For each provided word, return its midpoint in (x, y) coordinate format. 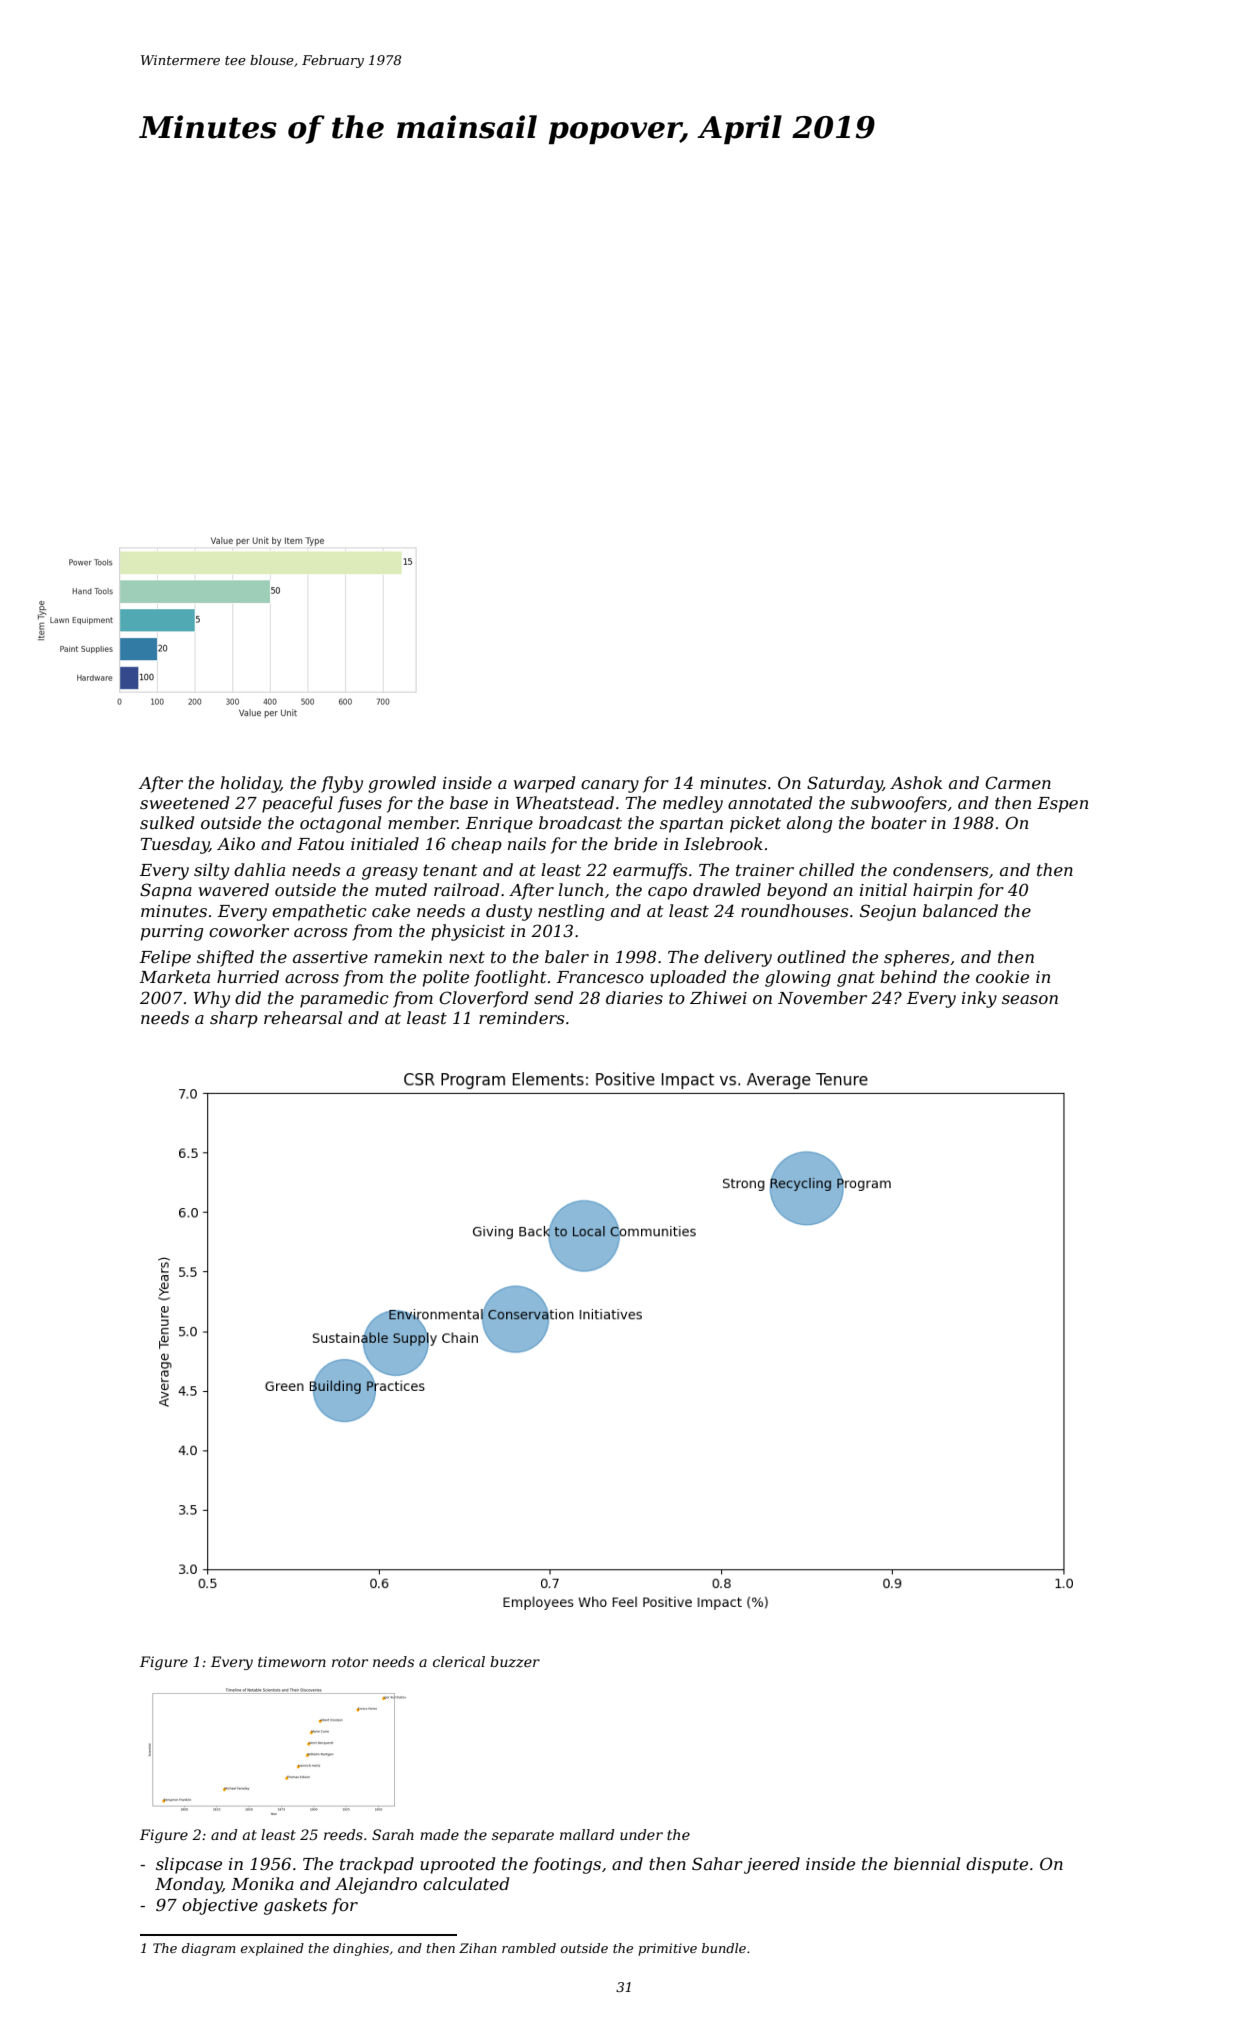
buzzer (515, 1662)
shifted (225, 958)
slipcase (189, 1865)
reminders (522, 1017)
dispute (997, 1865)
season (1030, 999)
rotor (350, 1662)
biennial (927, 1863)
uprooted (457, 1865)
